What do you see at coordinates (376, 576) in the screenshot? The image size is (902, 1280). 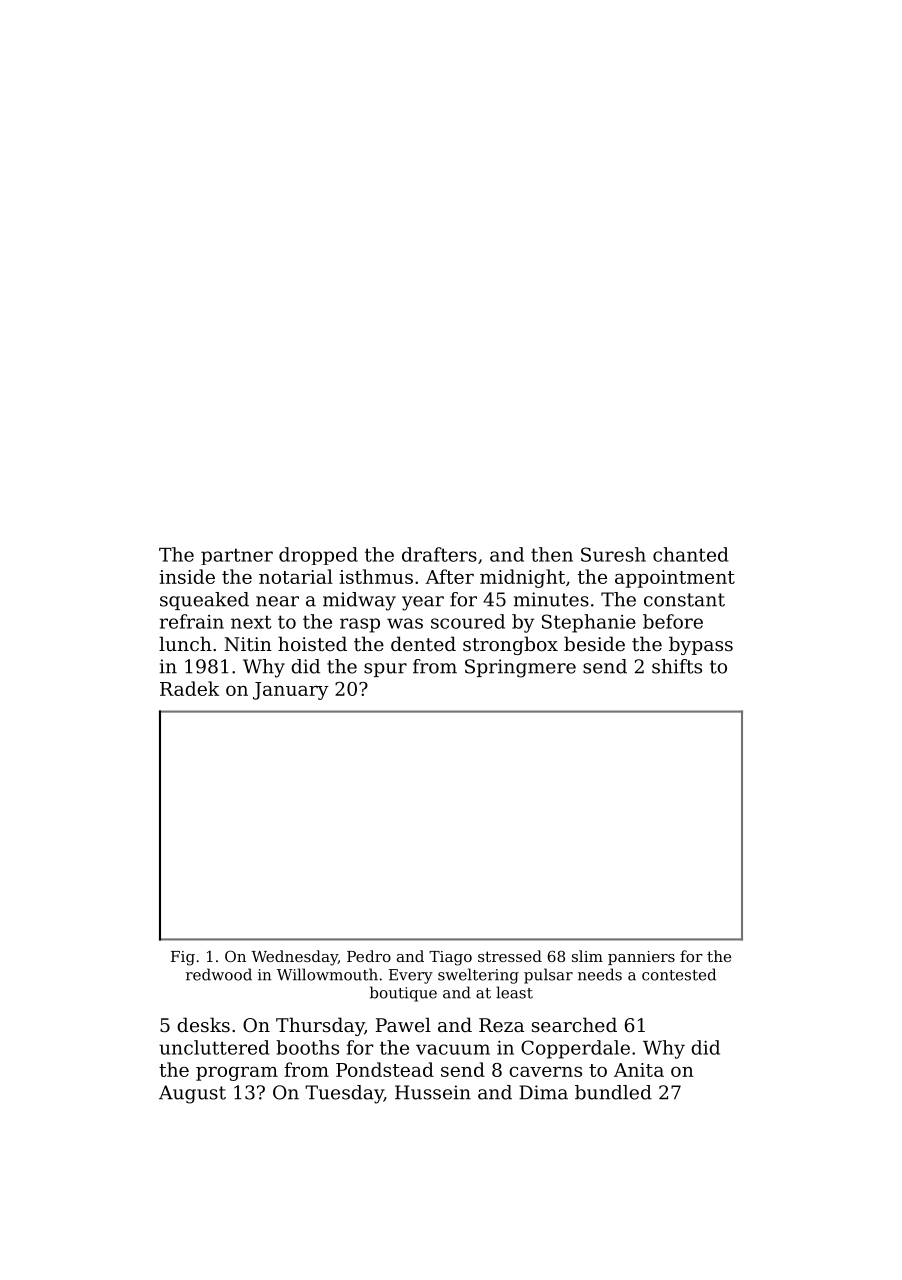 I see `isthmus` at bounding box center [376, 576].
